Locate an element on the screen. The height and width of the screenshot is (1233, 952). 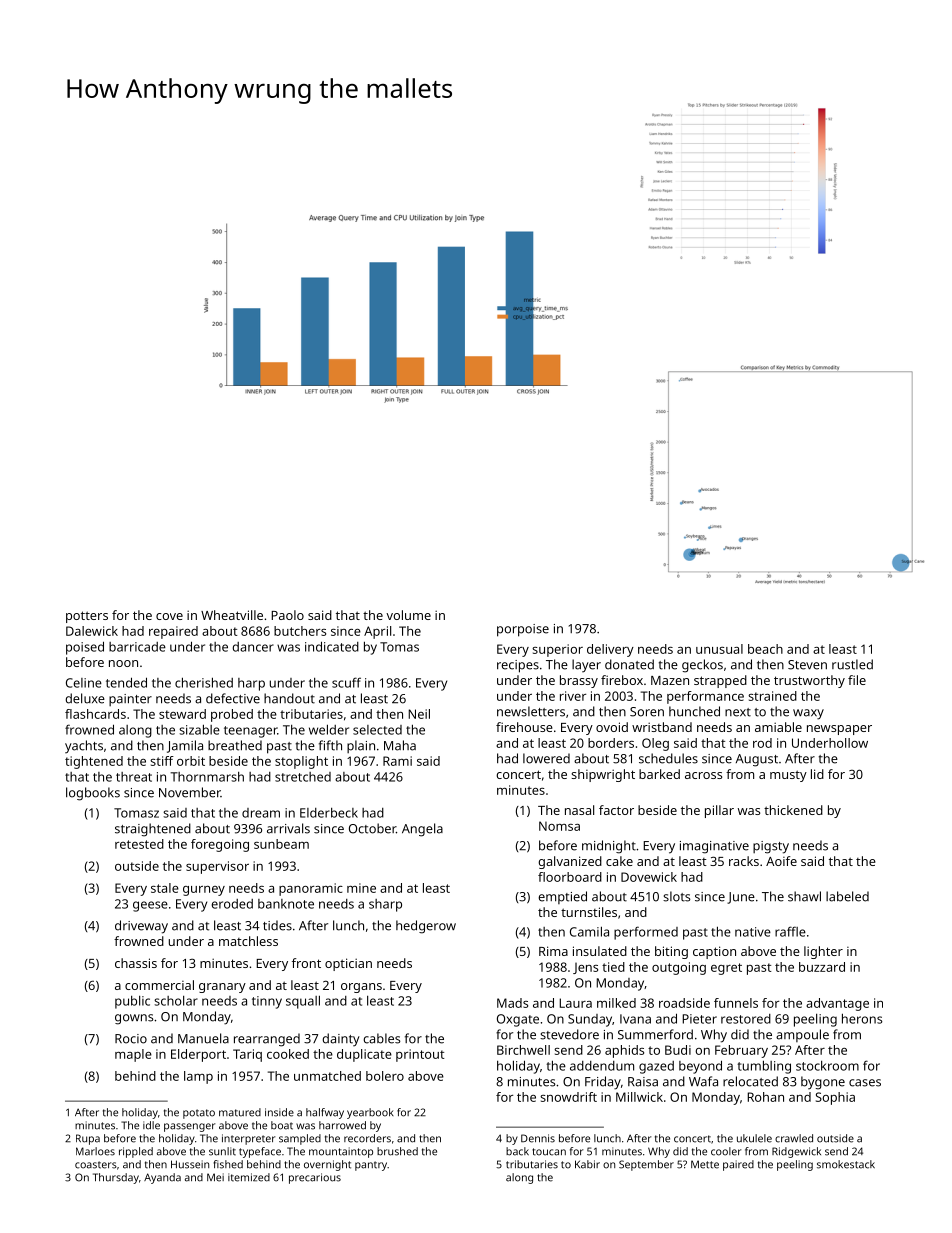
musty is located at coordinates (788, 776).
